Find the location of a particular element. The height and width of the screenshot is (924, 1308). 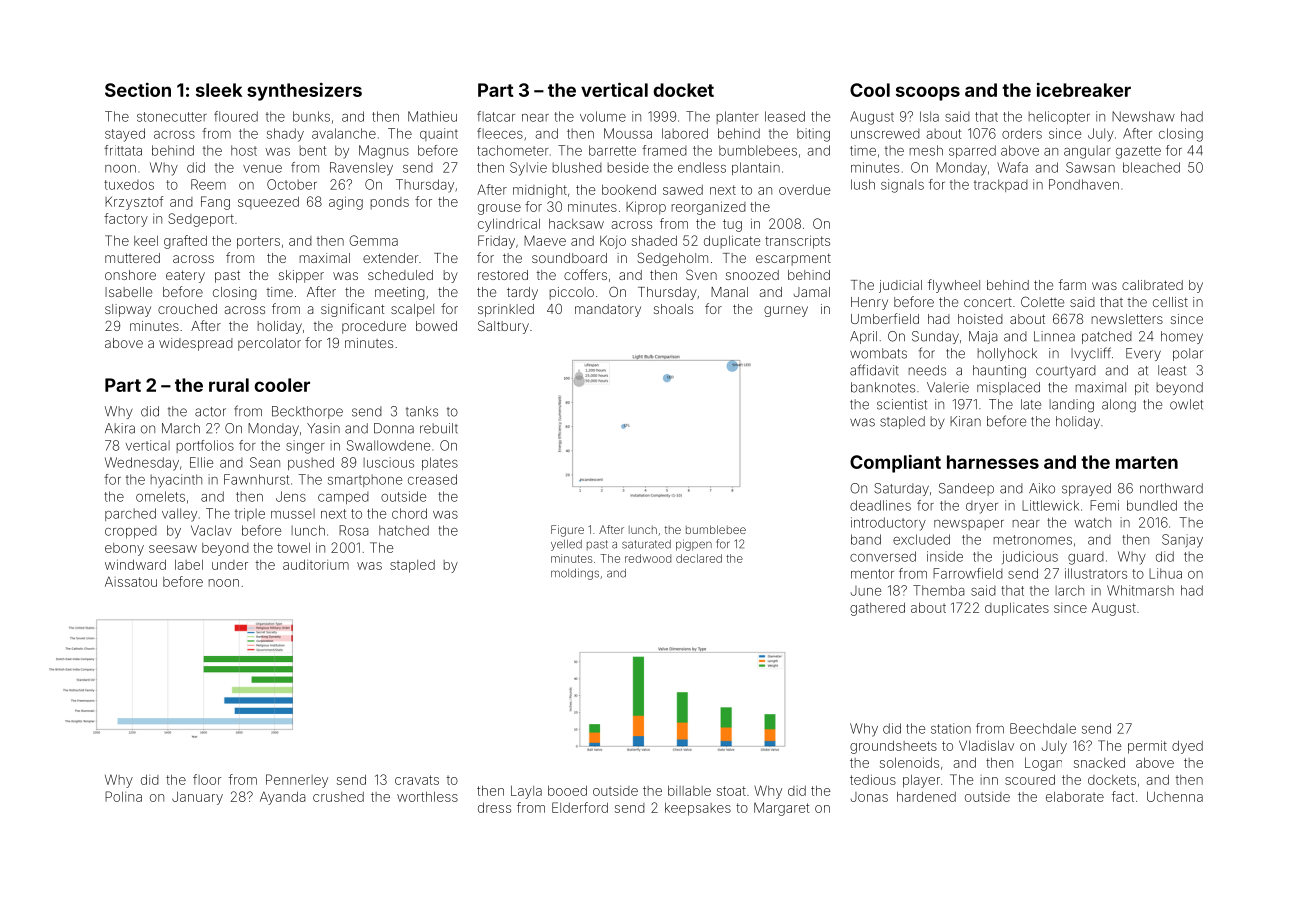

Ayanda is located at coordinates (283, 798).
